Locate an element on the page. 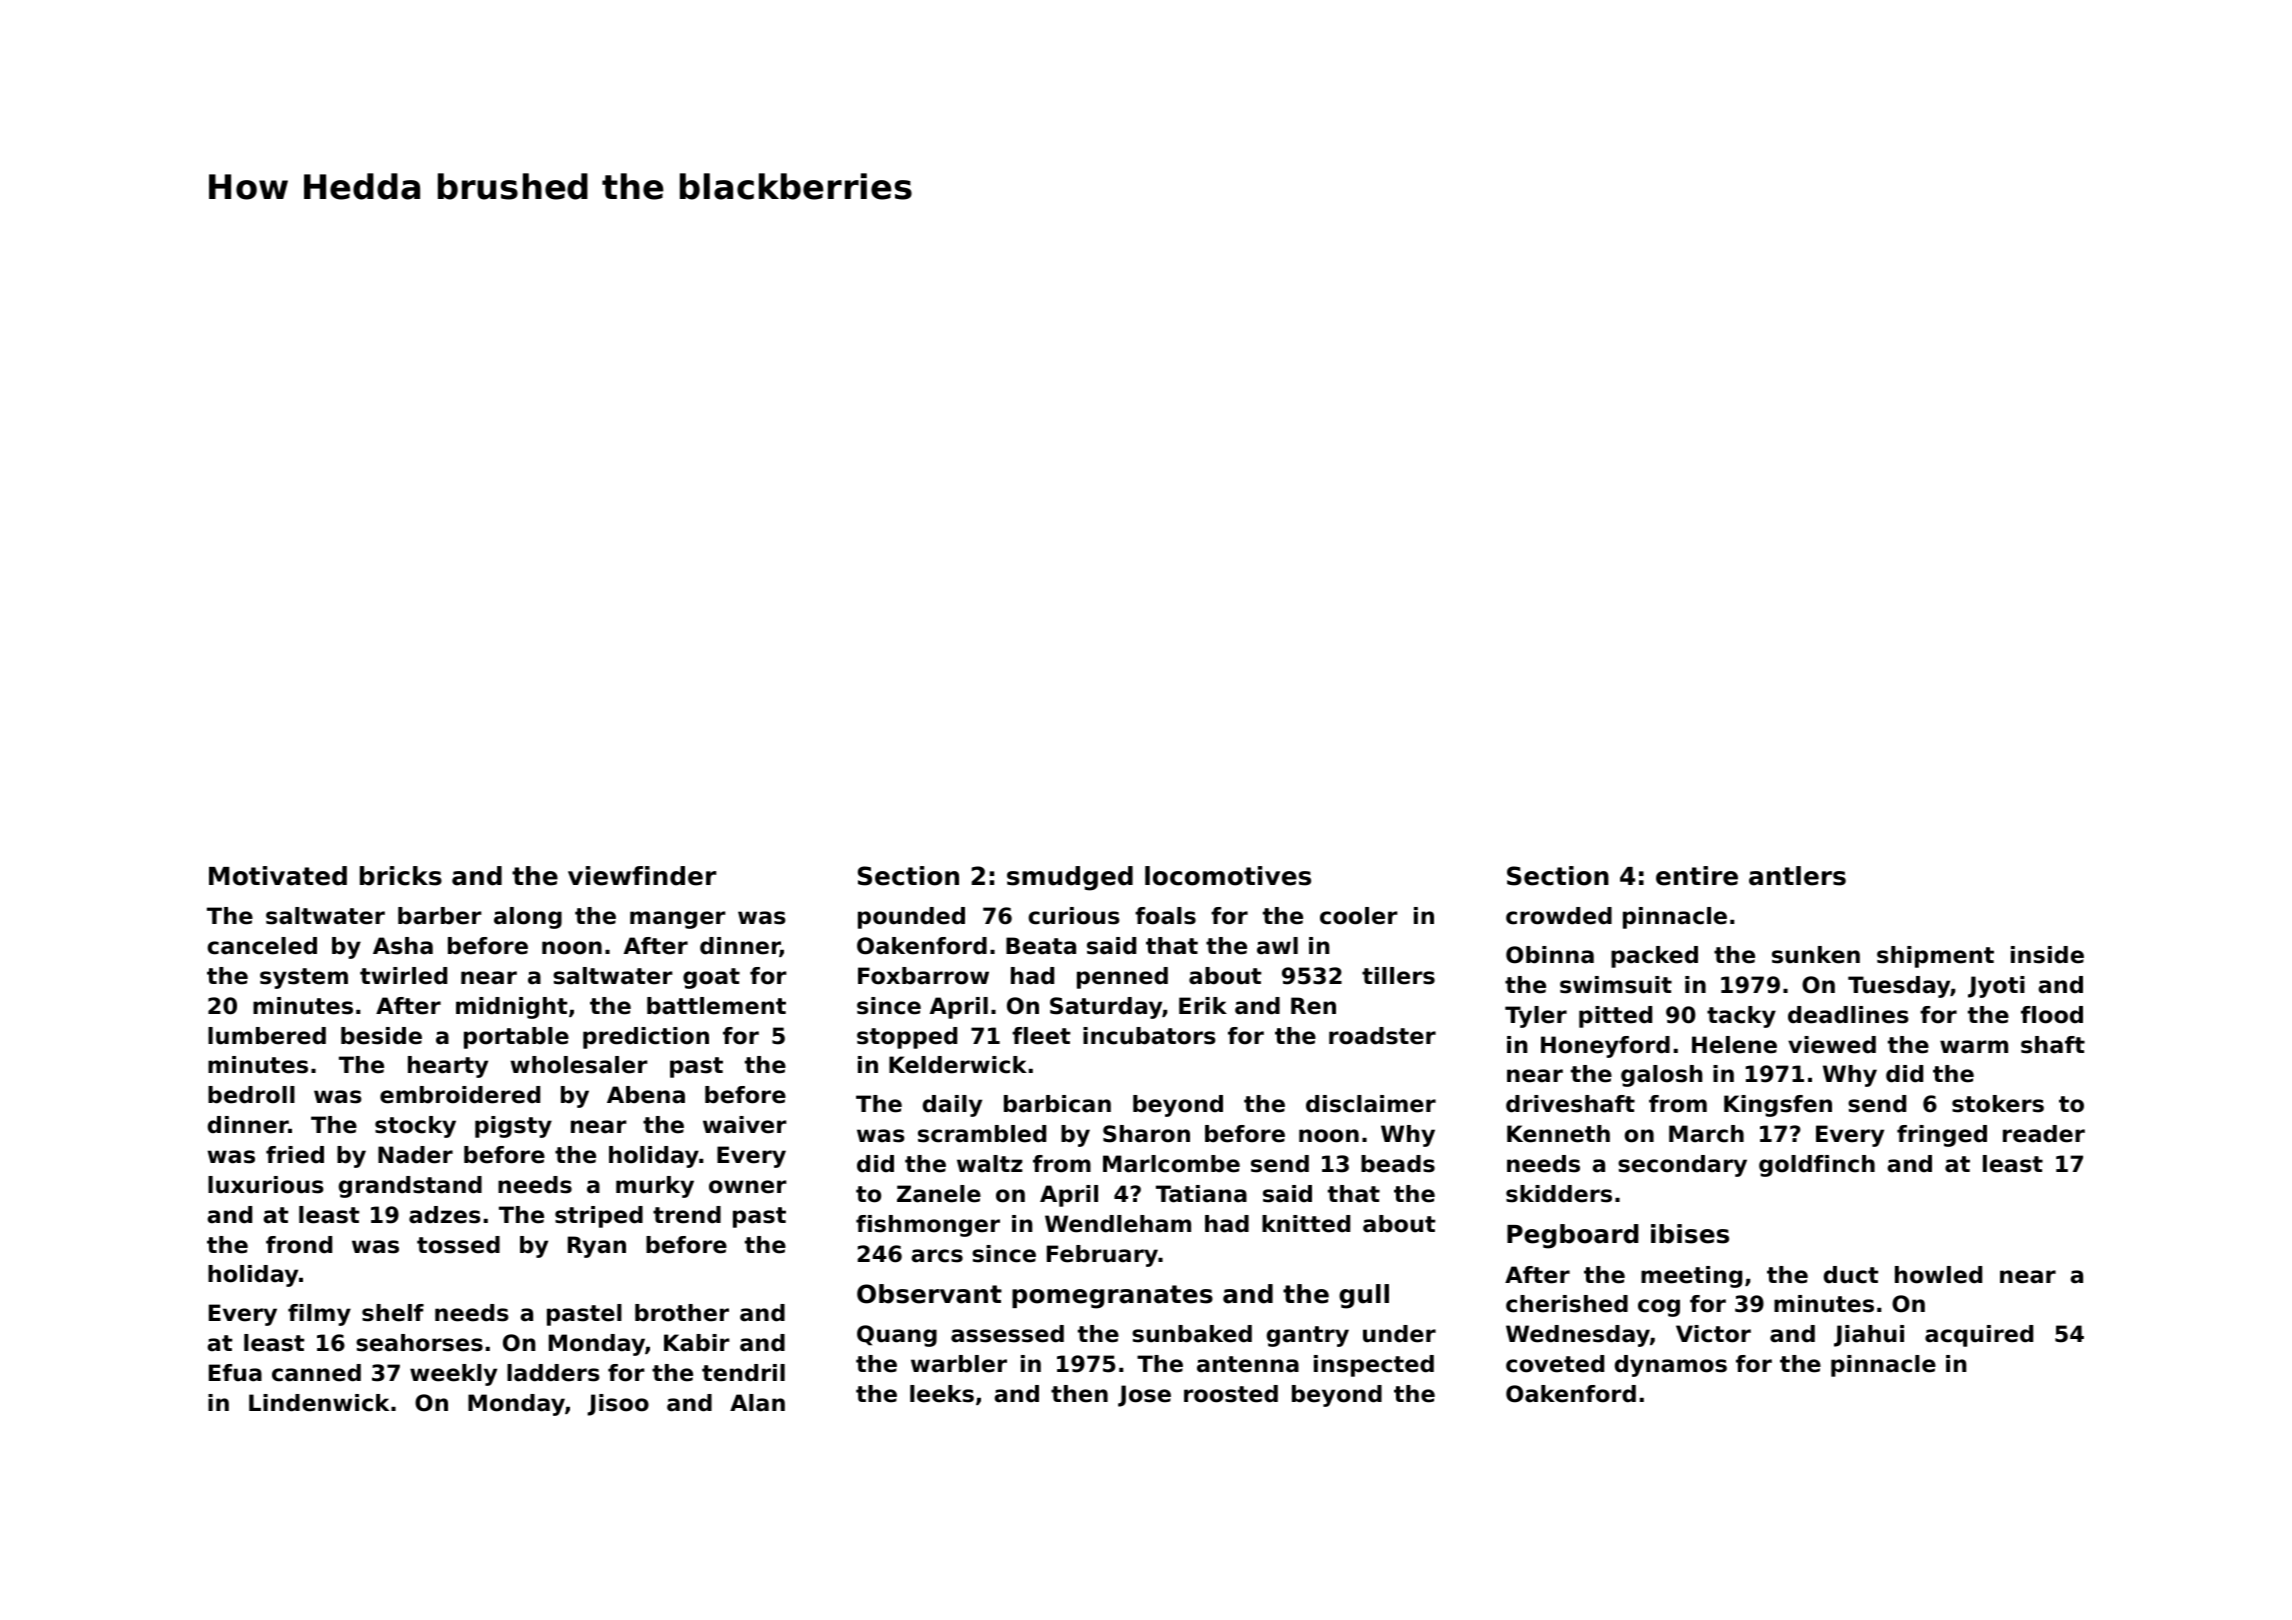  acquired is located at coordinates (1979, 1336).
